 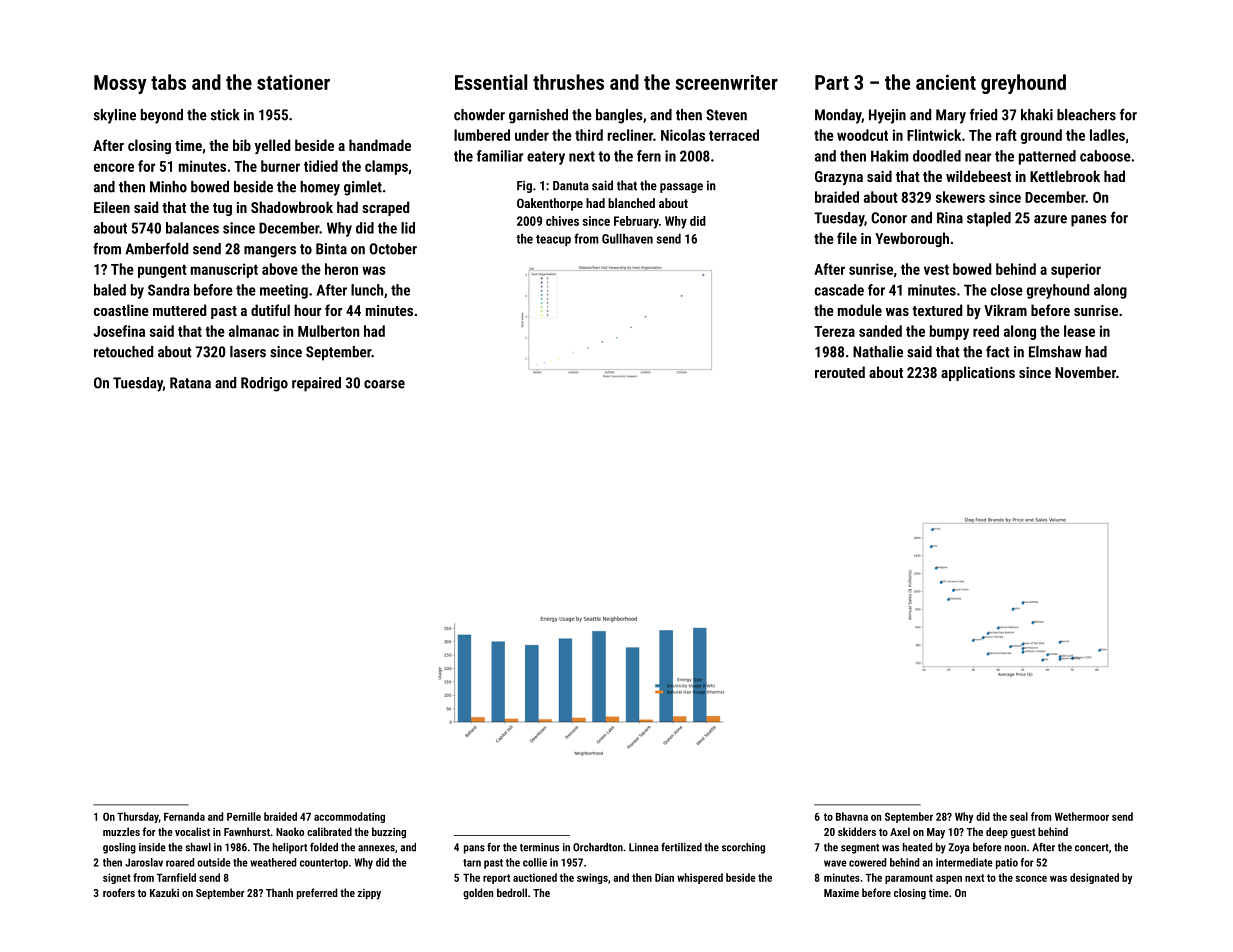 I want to click on Pernille, so click(x=244, y=816).
